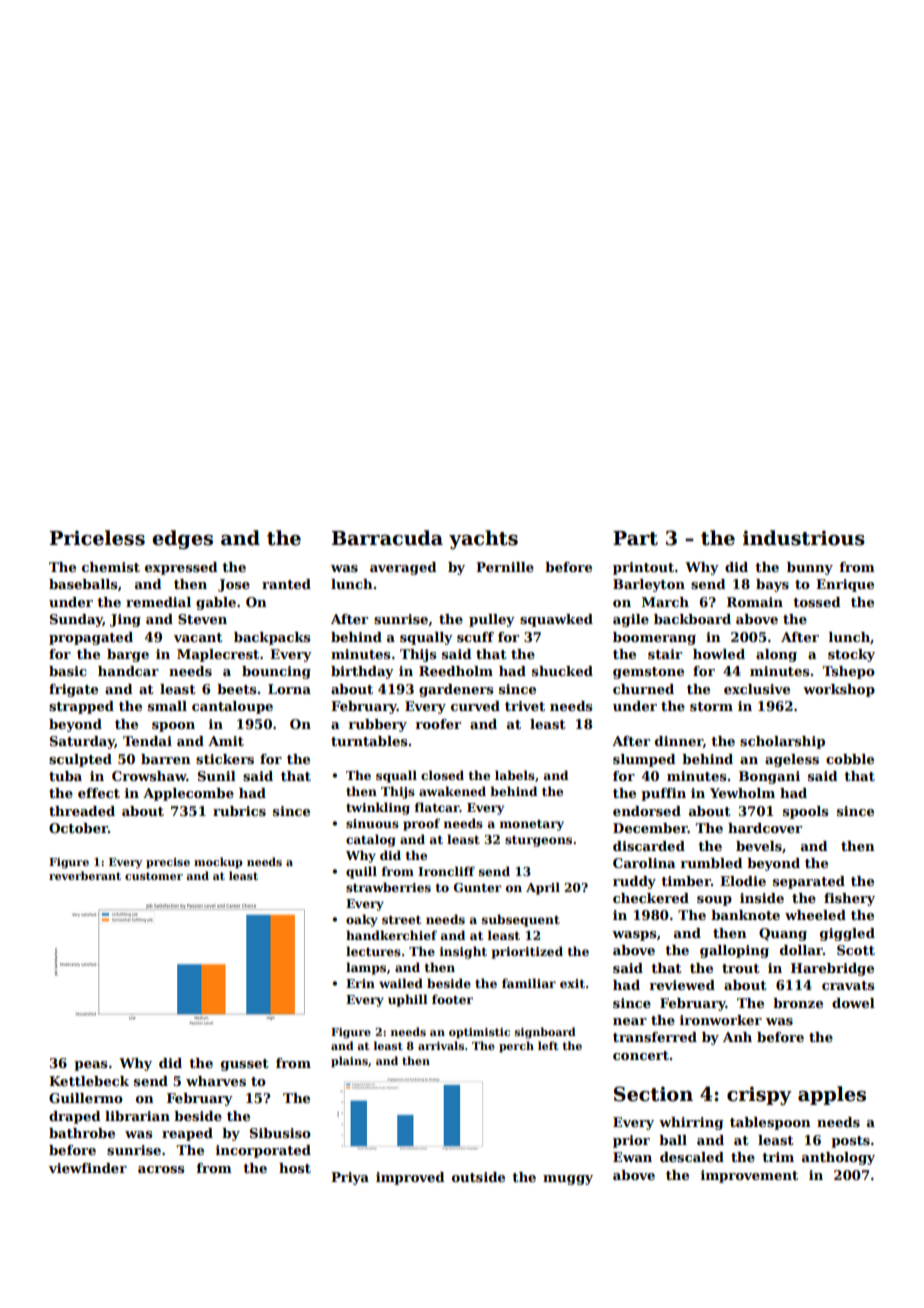 This screenshot has height=1308, width=924. I want to click on awakened, so click(452, 791).
